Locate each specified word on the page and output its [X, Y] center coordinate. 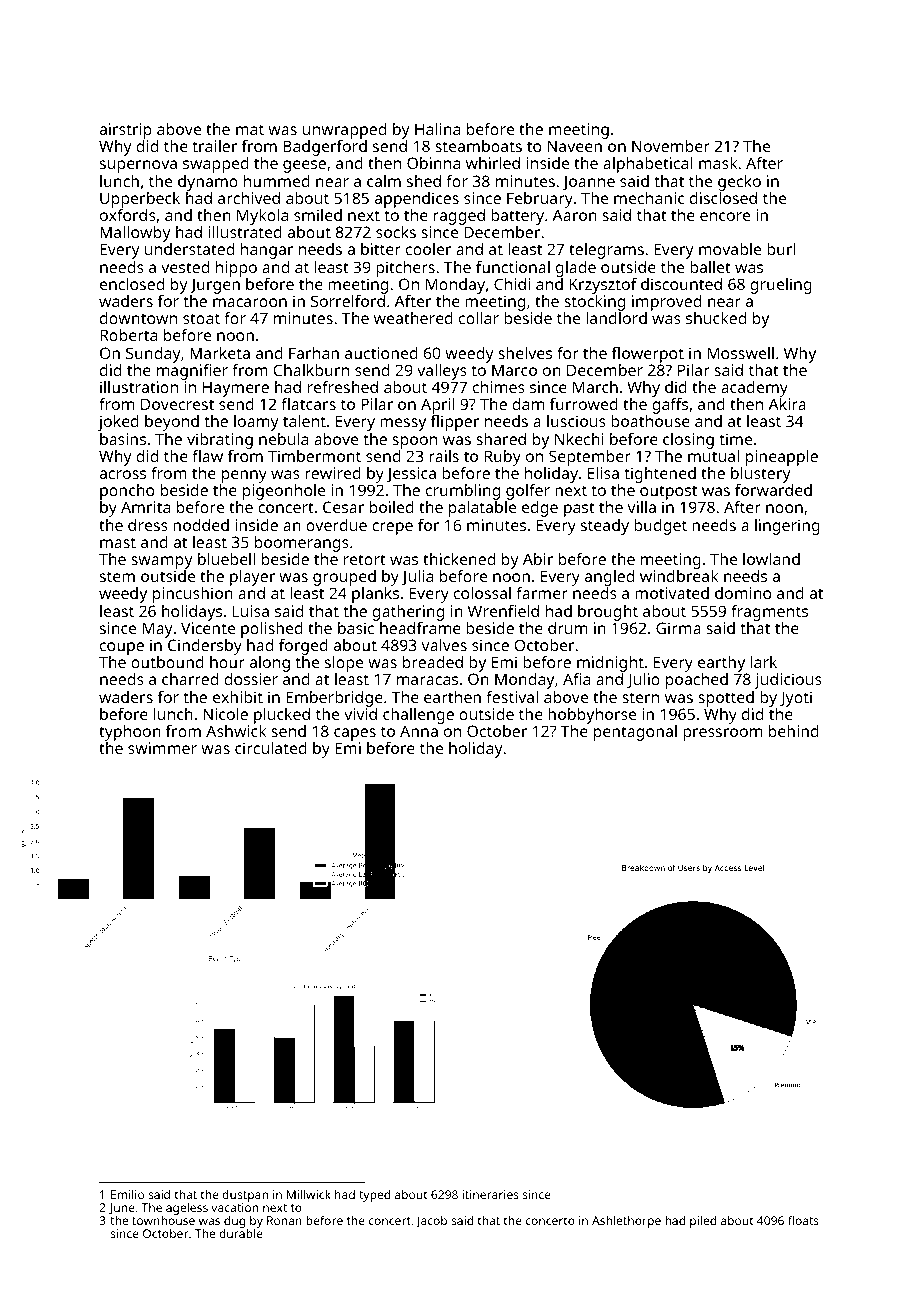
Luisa [251, 611]
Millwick [309, 1194]
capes [355, 734]
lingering [787, 527]
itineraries [491, 1194]
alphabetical [648, 165]
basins [123, 439]
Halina [437, 129]
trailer [214, 146]
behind [794, 731]
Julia [417, 577]
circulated [271, 748]
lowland [771, 559]
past [579, 509]
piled [703, 1222]
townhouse [163, 1220]
